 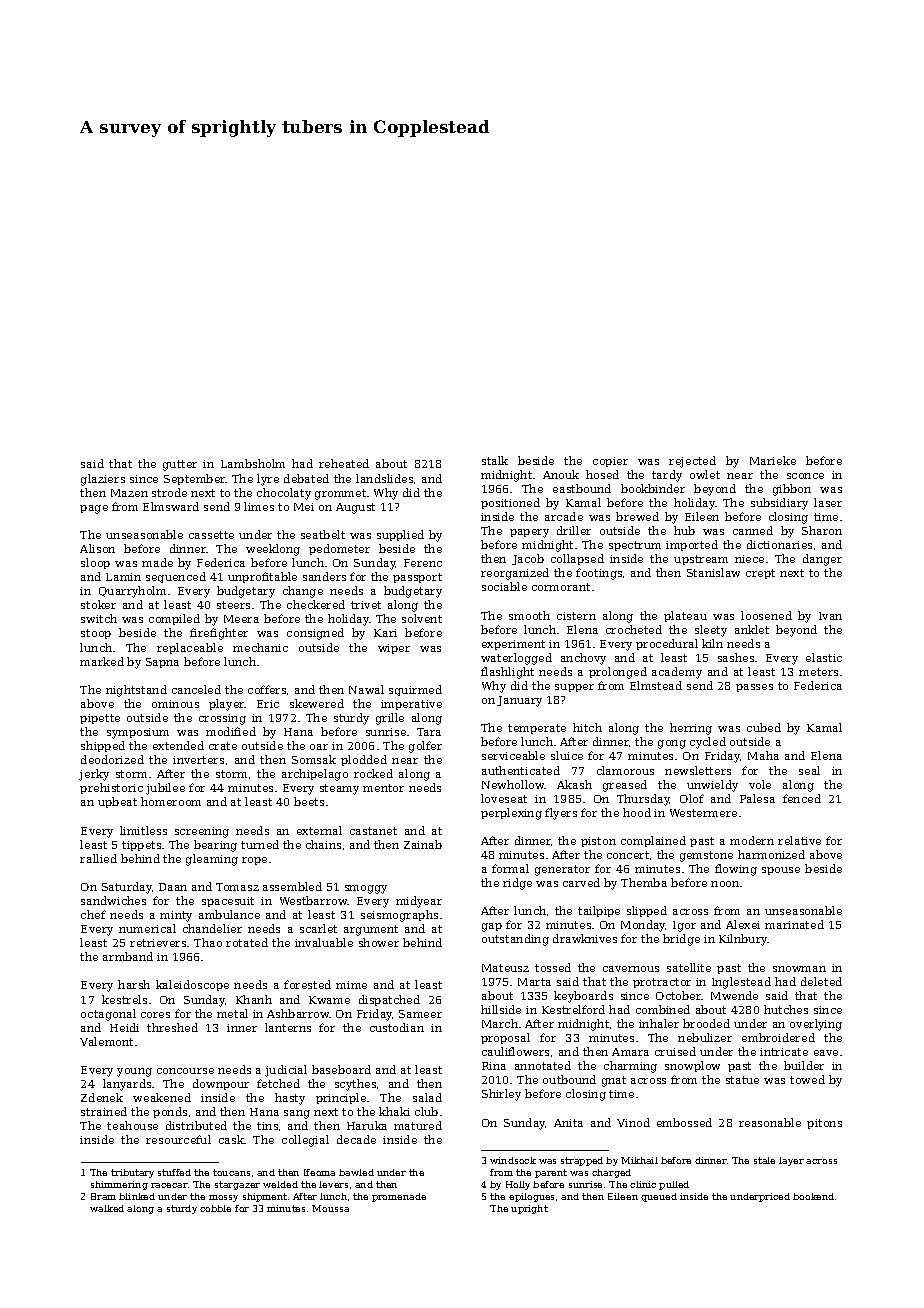 What do you see at coordinates (725, 884) in the screenshot?
I see `noon` at bounding box center [725, 884].
